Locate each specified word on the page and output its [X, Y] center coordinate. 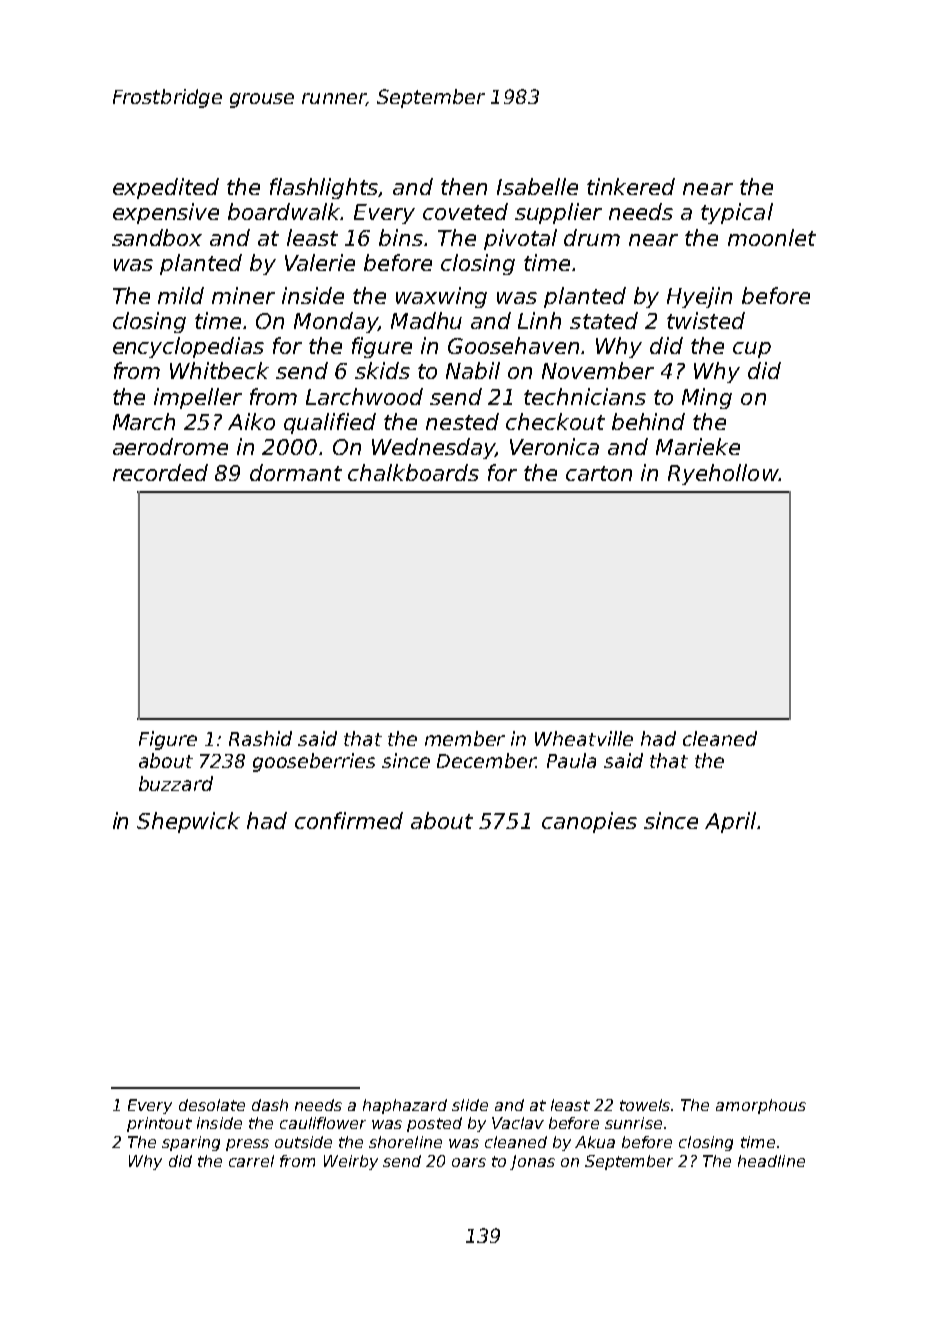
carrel [251, 1161]
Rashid [260, 738]
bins [401, 237]
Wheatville [584, 738]
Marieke [698, 446]
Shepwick [188, 822]
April [730, 822]
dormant [296, 472]
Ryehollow [723, 474]
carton [599, 473]
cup [752, 350]
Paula [571, 760]
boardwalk [284, 211]
